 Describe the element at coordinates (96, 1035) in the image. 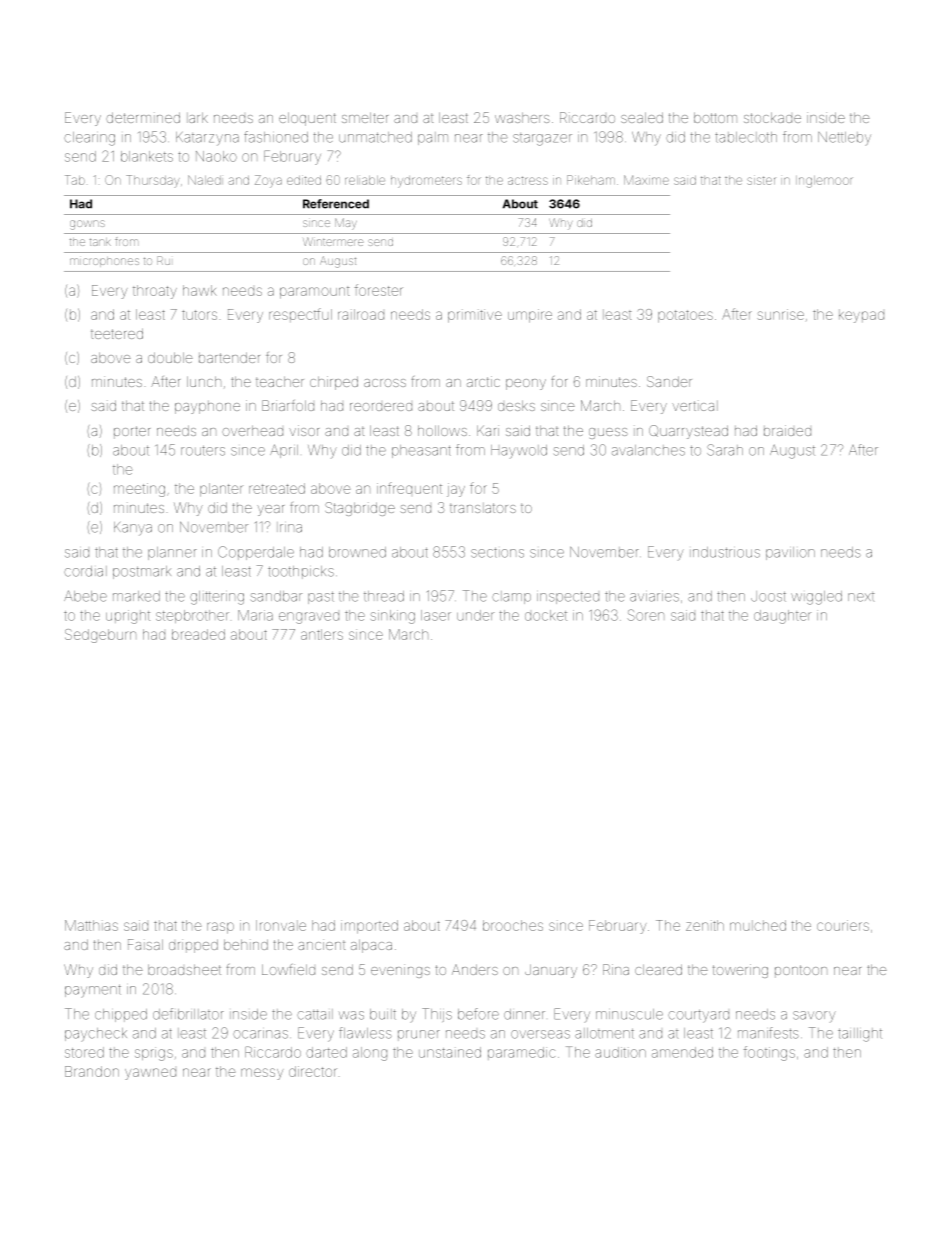

I see `paycheck` at that location.
